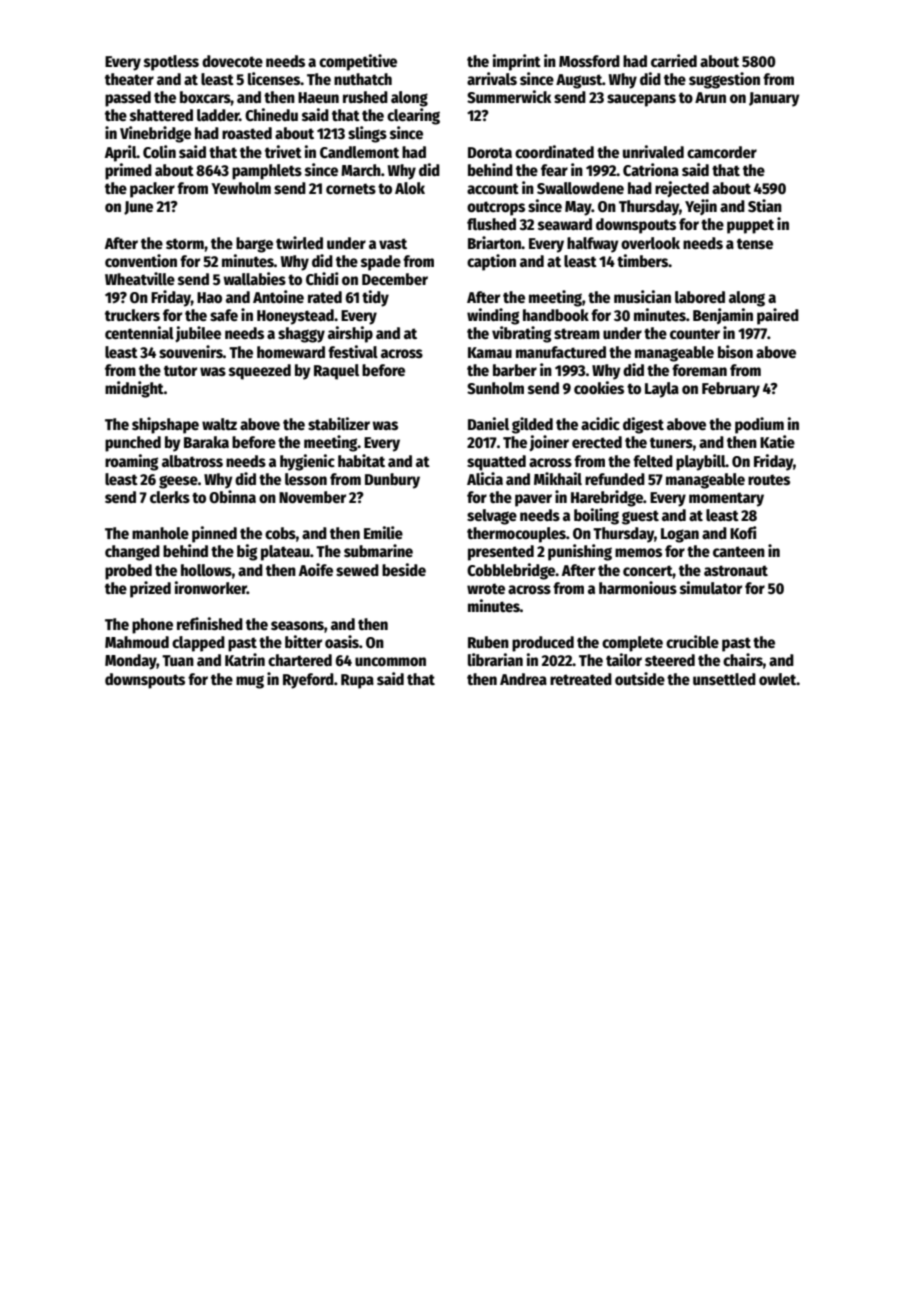 The image size is (908, 1316). Describe the element at coordinates (581, 679) in the document. I see `retreated` at that location.
